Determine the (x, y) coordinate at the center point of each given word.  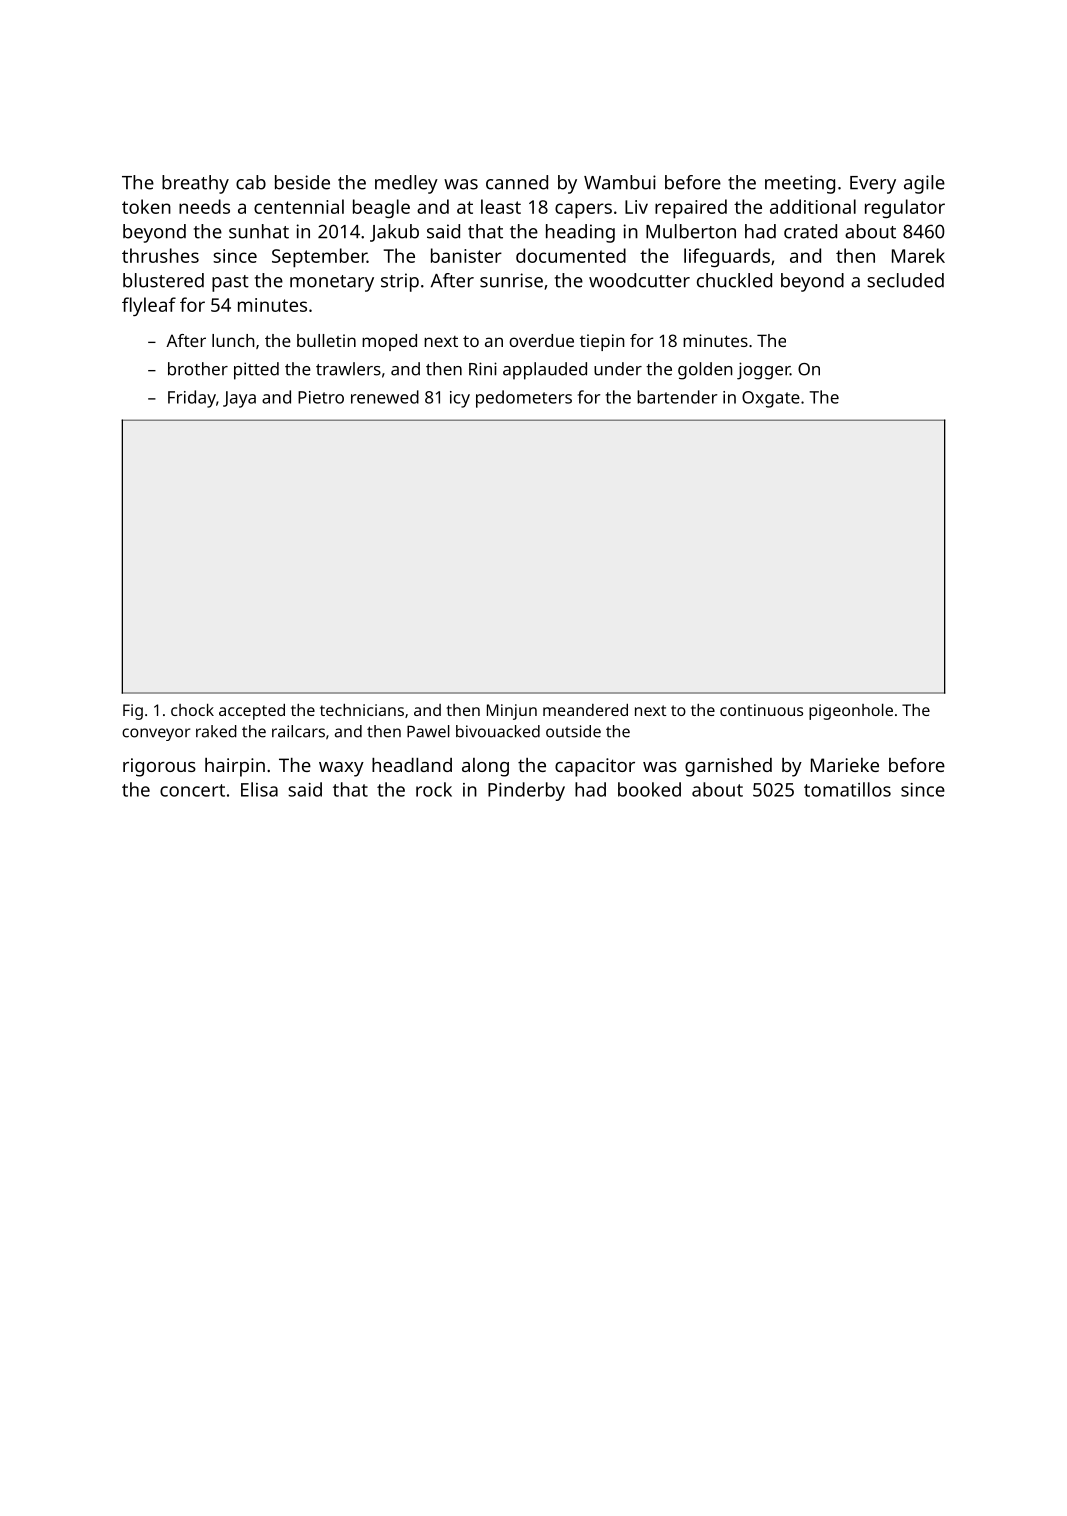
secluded (905, 280)
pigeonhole (851, 712)
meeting (800, 184)
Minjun (512, 712)
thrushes (160, 255)
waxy (341, 769)
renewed (385, 397)
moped (389, 342)
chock (192, 710)
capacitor (595, 767)
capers (583, 211)
